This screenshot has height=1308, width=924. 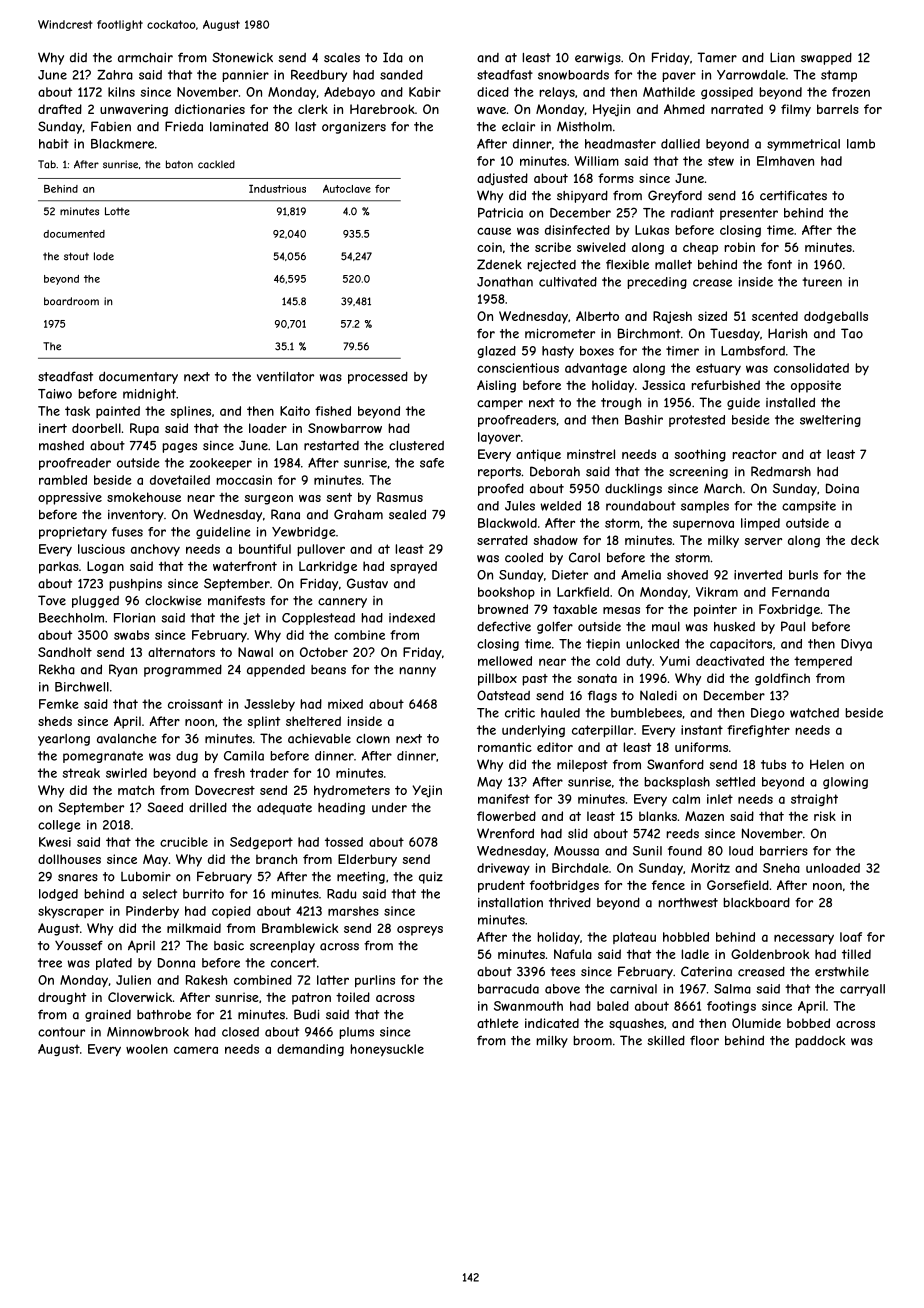 I want to click on Harebrook, so click(x=382, y=109).
